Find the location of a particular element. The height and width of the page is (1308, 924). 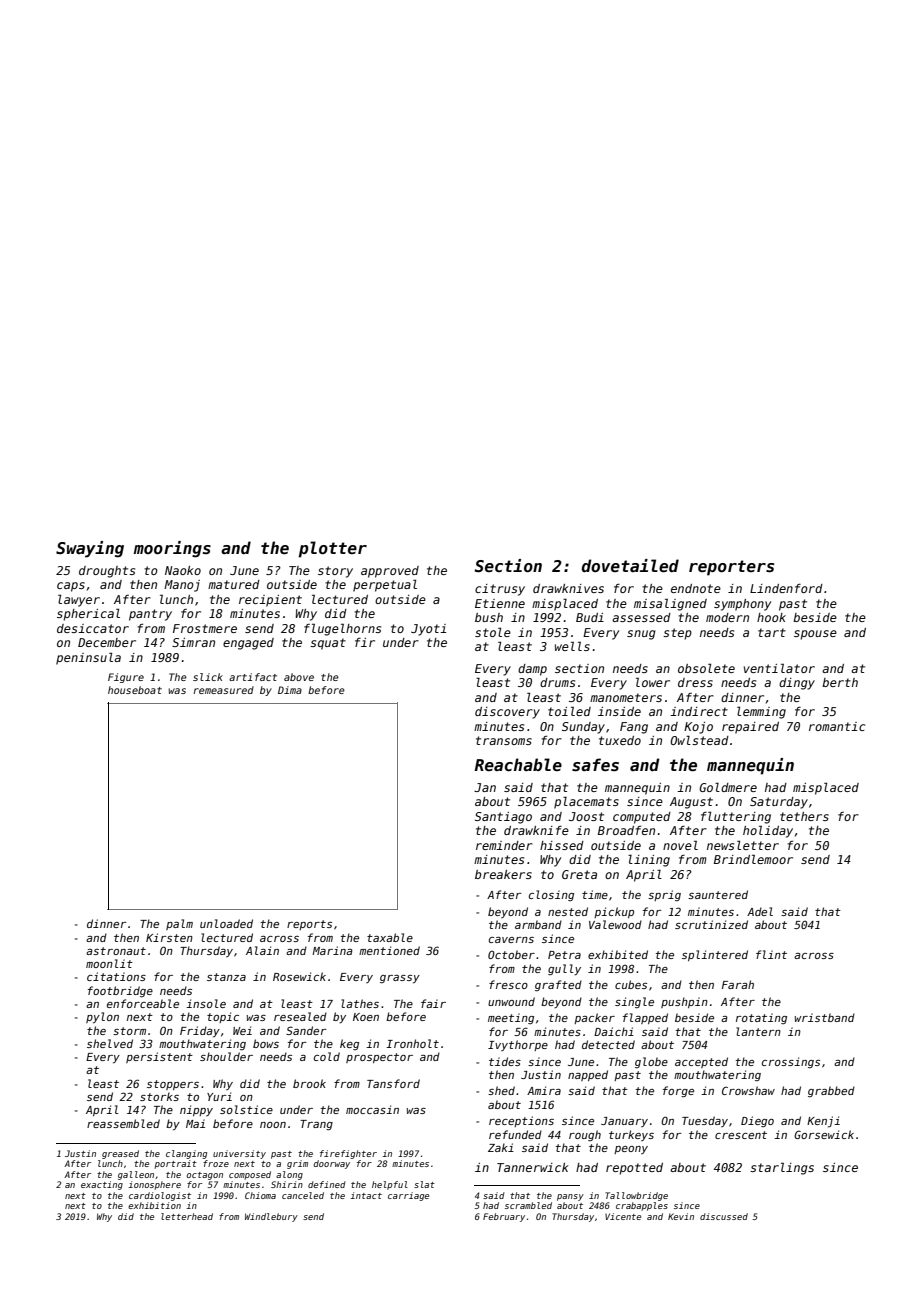

romantic is located at coordinates (837, 726).
